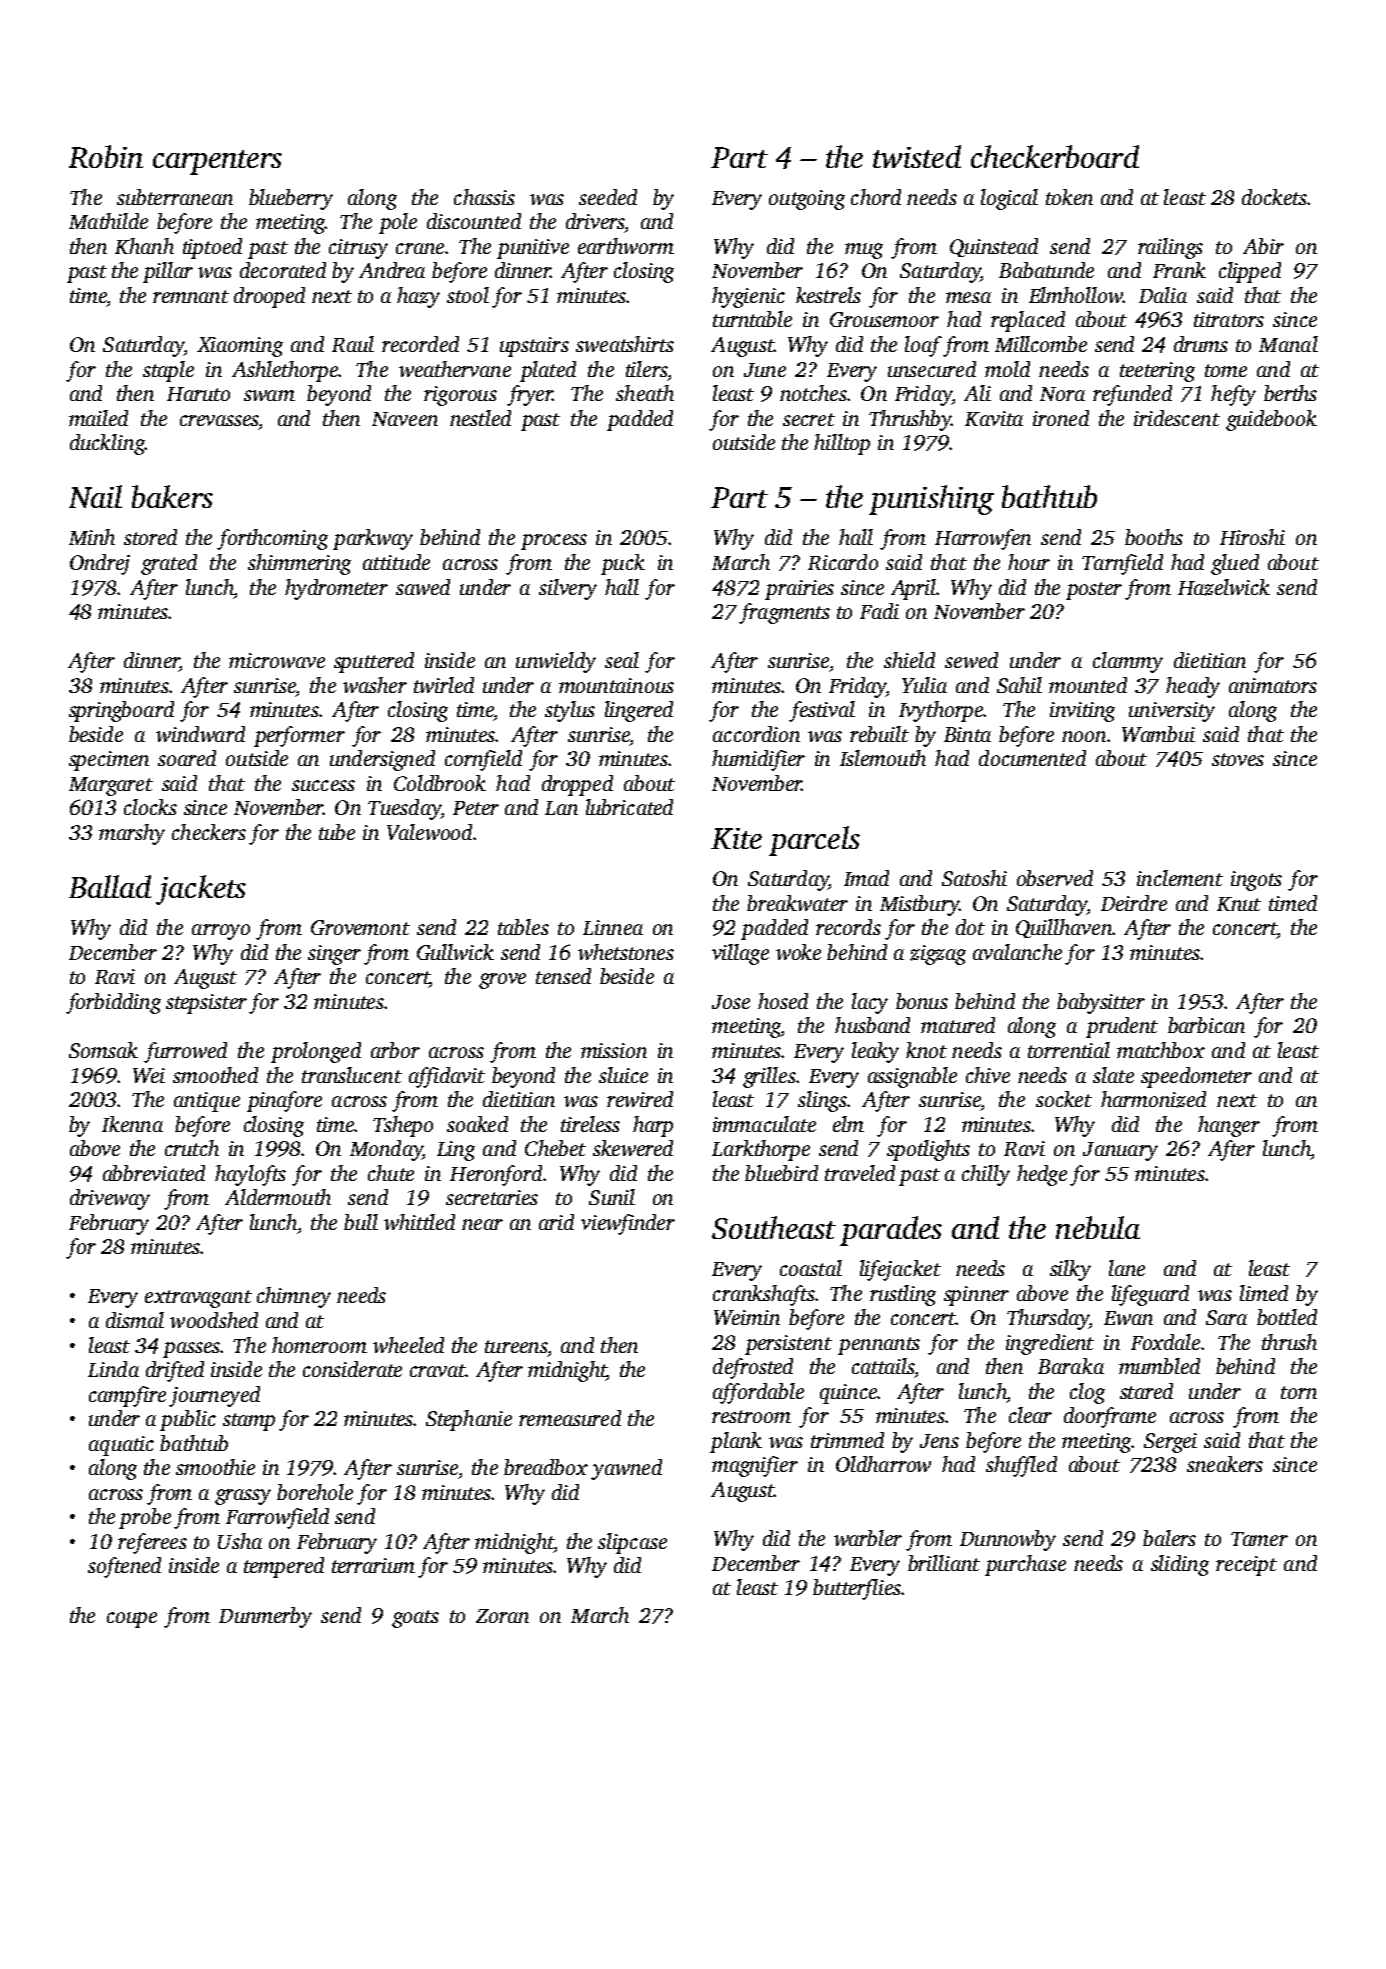  Describe the element at coordinates (337, 832) in the screenshot. I see `tube` at that location.
